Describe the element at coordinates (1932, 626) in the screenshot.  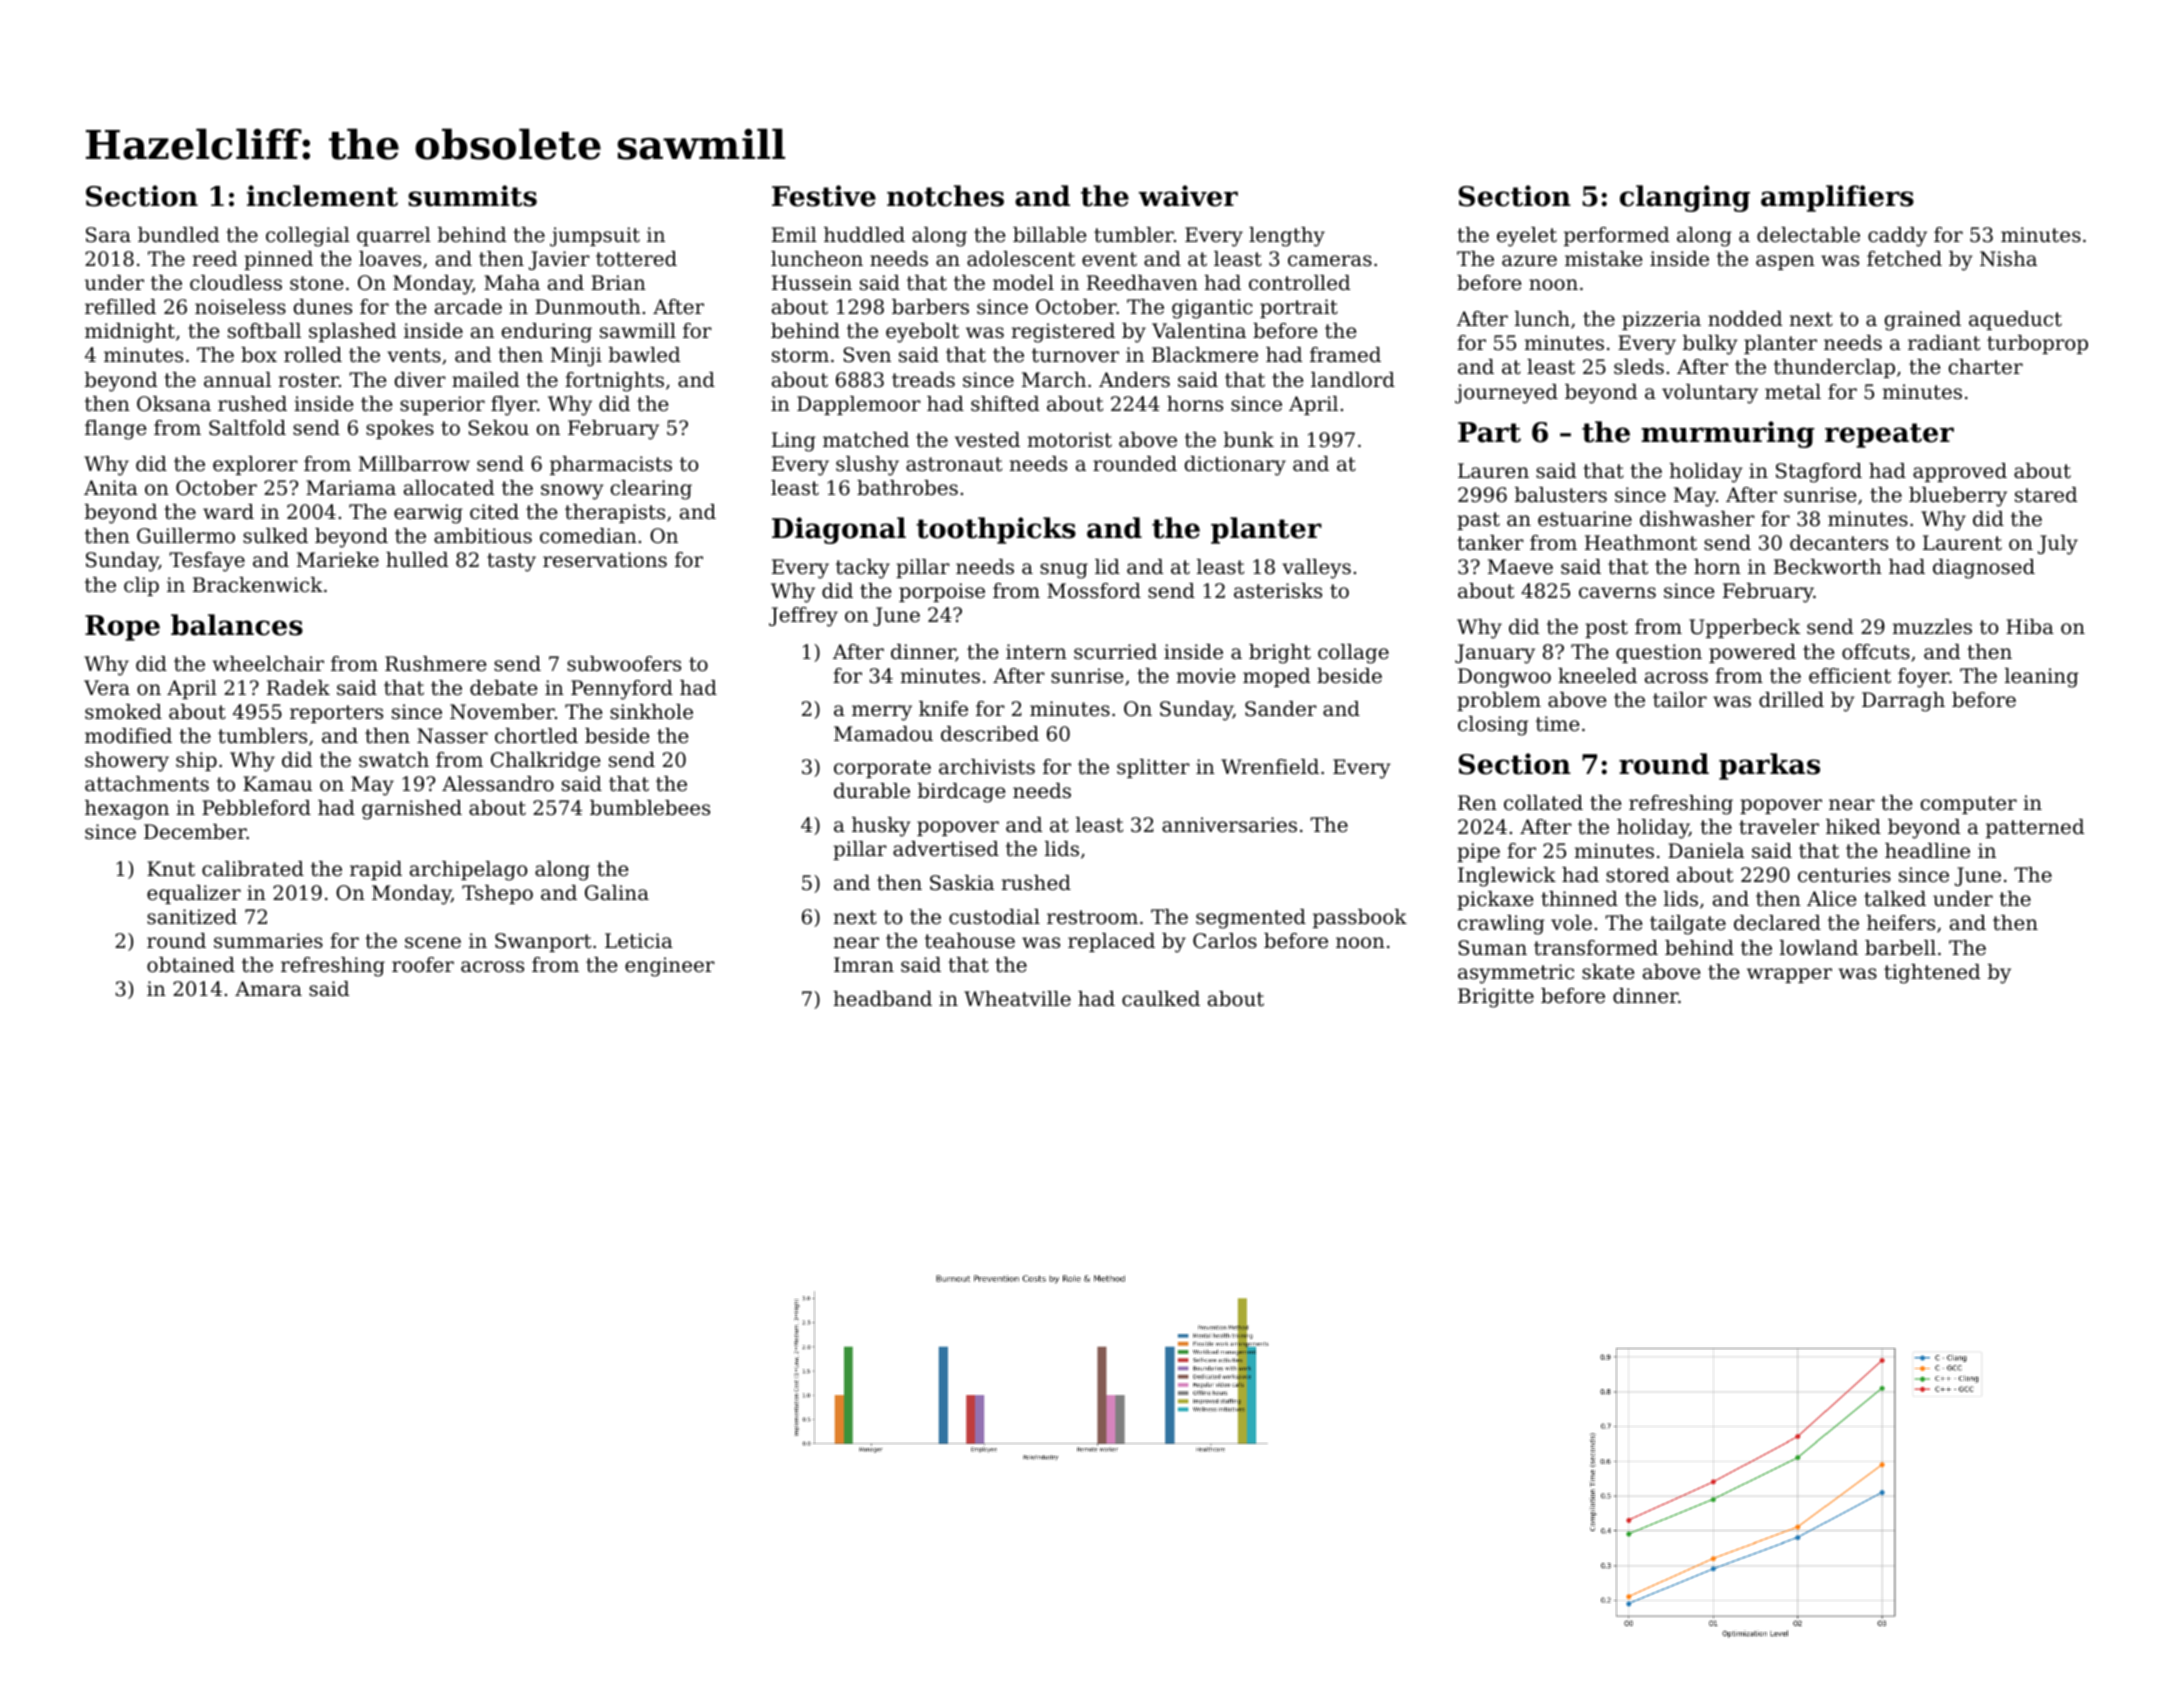
I see `muzzles` at that location.
